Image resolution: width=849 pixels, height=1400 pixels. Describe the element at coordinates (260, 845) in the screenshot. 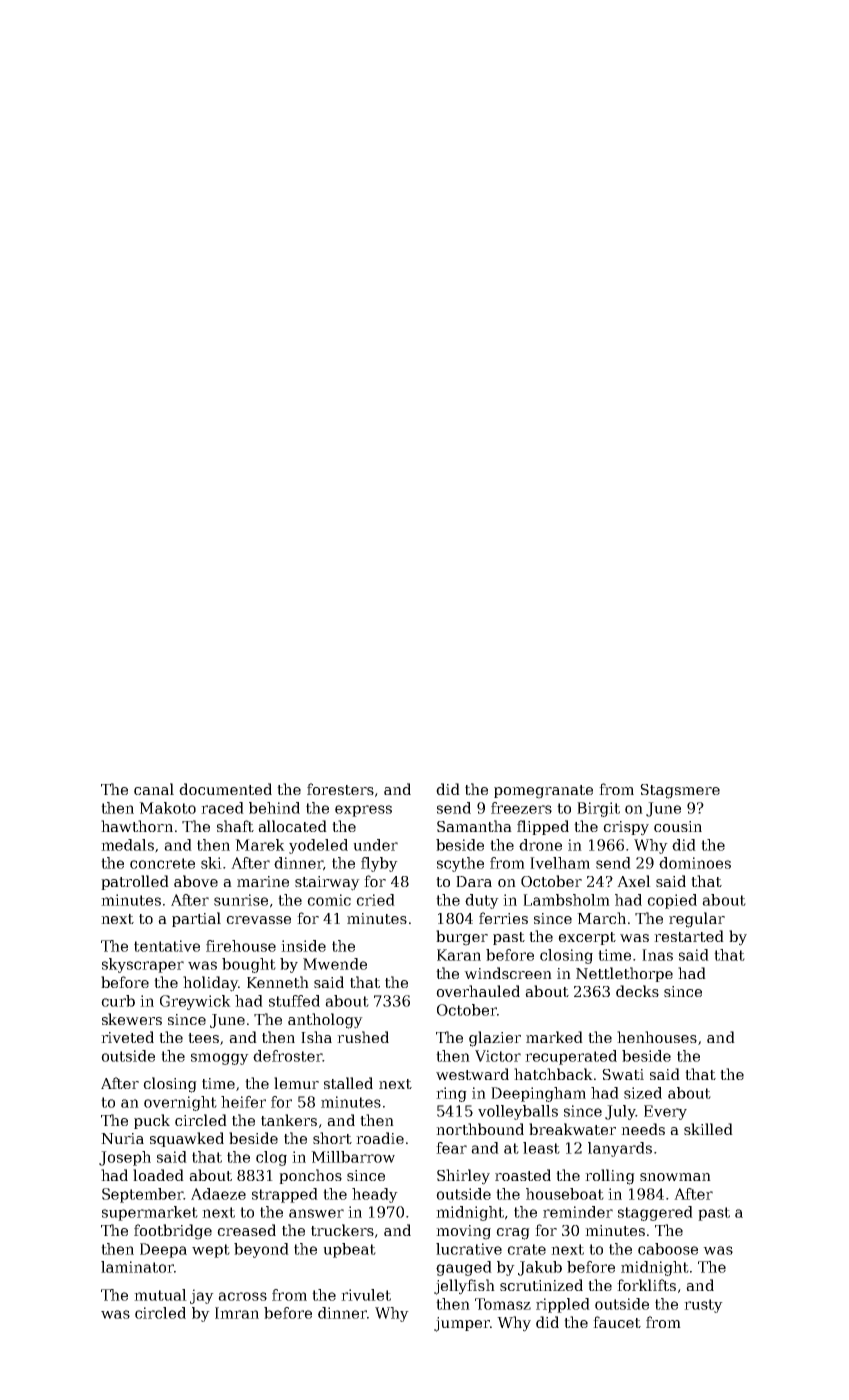

I see `Marek` at that location.
